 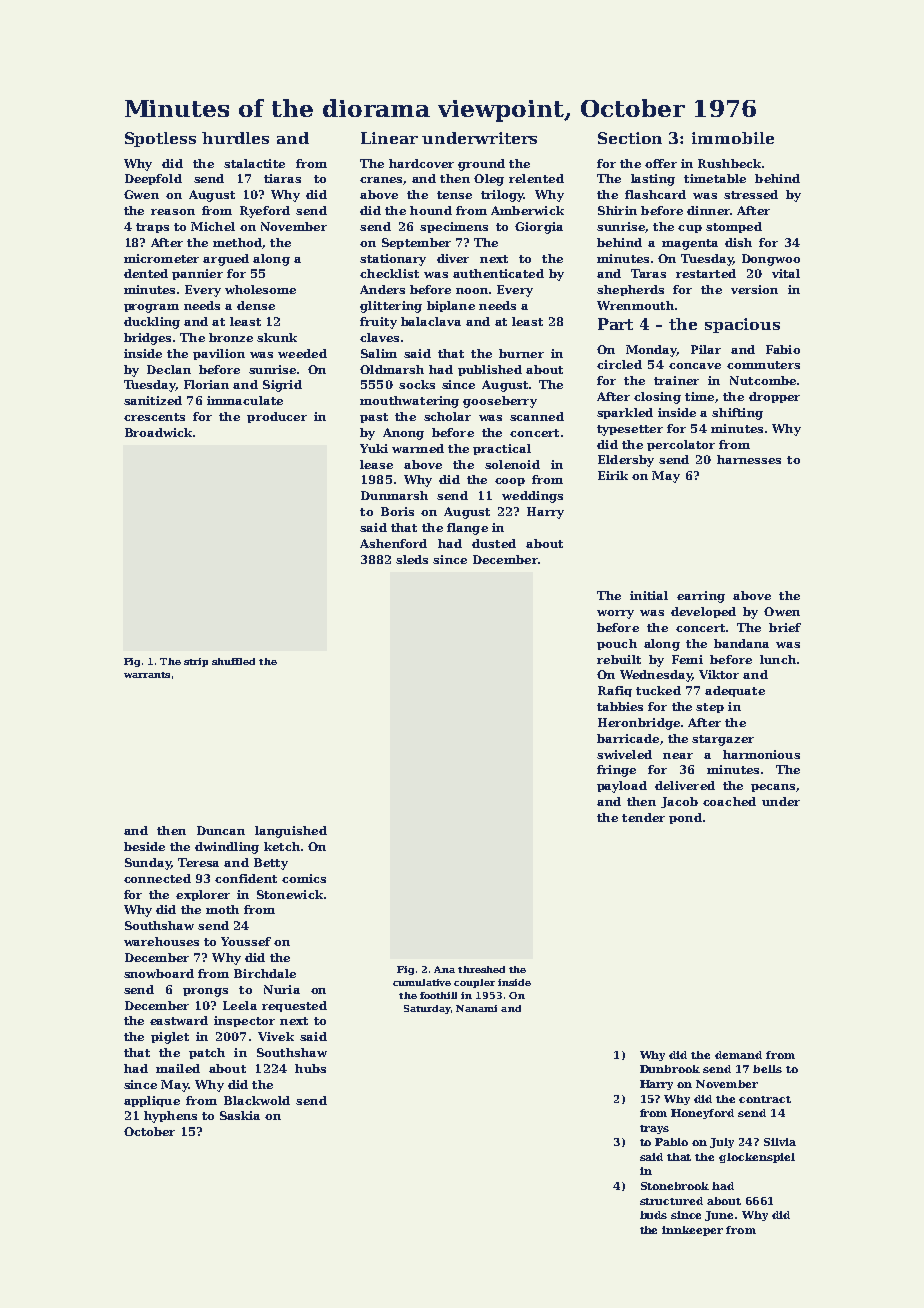 What do you see at coordinates (741, 643) in the page?
I see `bandana` at bounding box center [741, 643].
